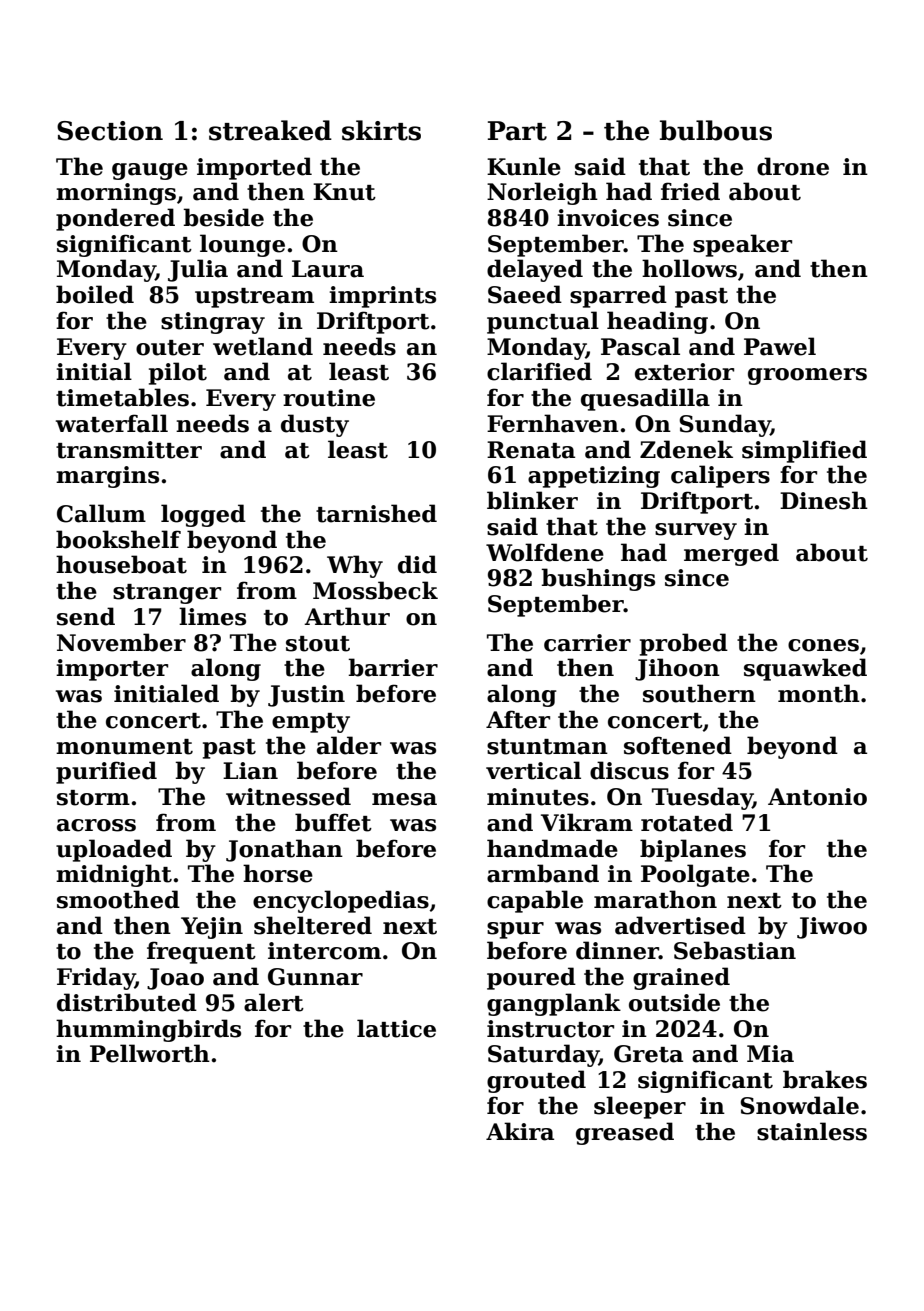 This screenshot has width=924, height=1311. I want to click on Saturday, so click(543, 1055).
